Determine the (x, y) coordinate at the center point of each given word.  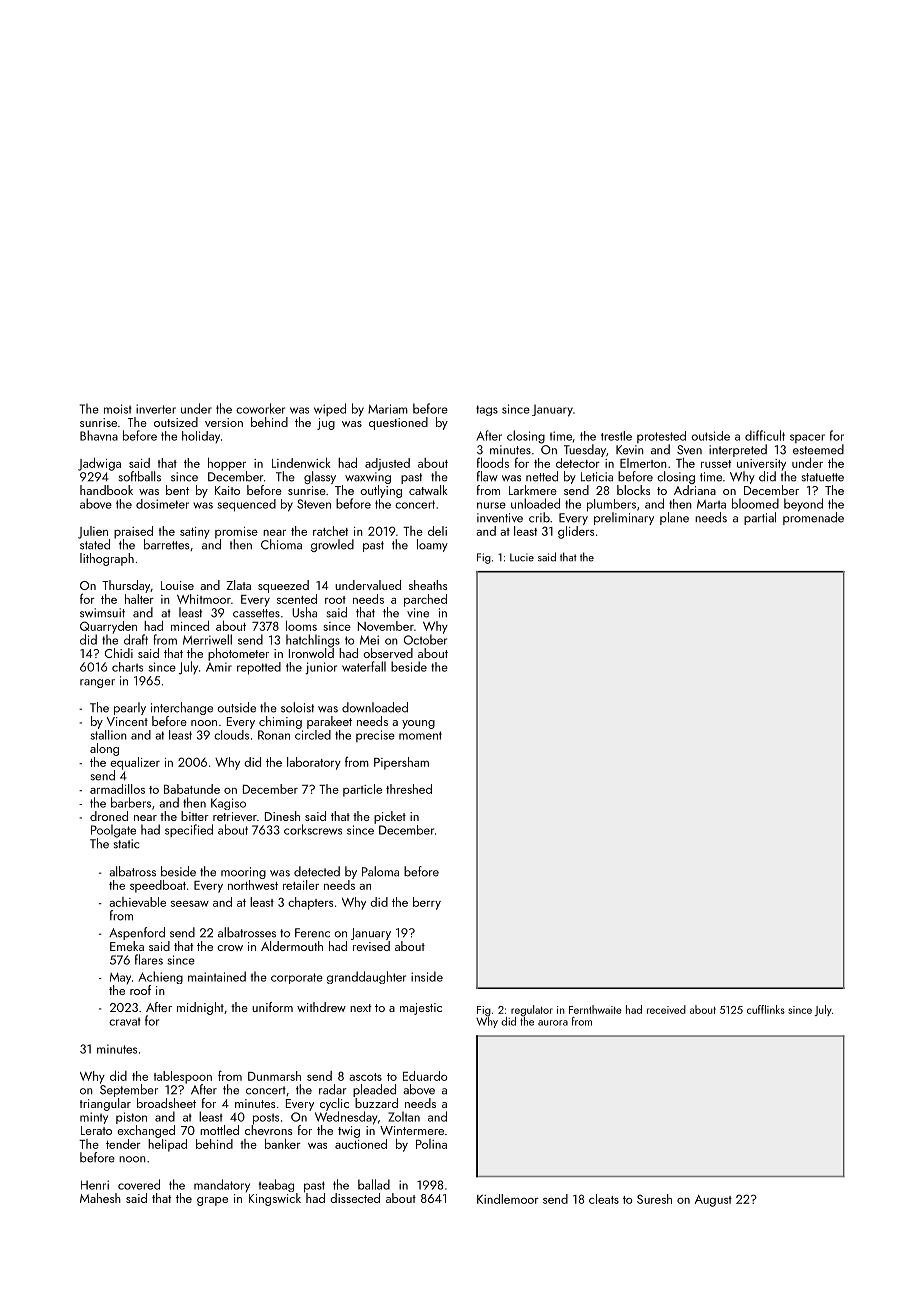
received (666, 1009)
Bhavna (99, 435)
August (713, 1201)
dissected (355, 1198)
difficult (765, 435)
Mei (369, 640)
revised (371, 946)
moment (420, 735)
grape (212, 1201)
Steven (314, 504)
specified (189, 830)
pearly (130, 708)
